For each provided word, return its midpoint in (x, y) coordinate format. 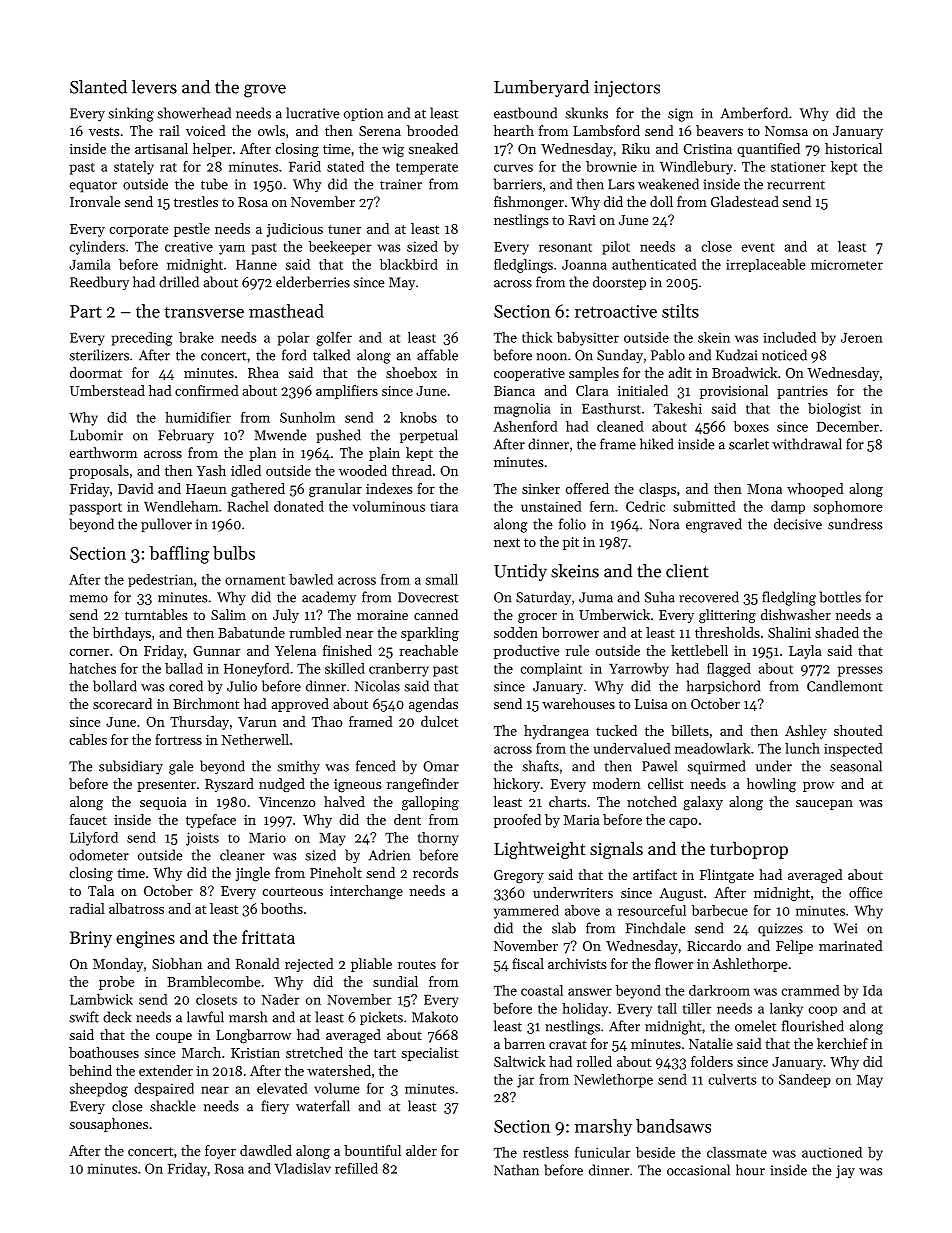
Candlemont (845, 686)
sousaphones (108, 1125)
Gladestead (745, 201)
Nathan (516, 1170)
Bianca (514, 391)
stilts (680, 311)
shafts (540, 766)
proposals (99, 472)
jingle (253, 874)
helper (212, 150)
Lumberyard (541, 88)
